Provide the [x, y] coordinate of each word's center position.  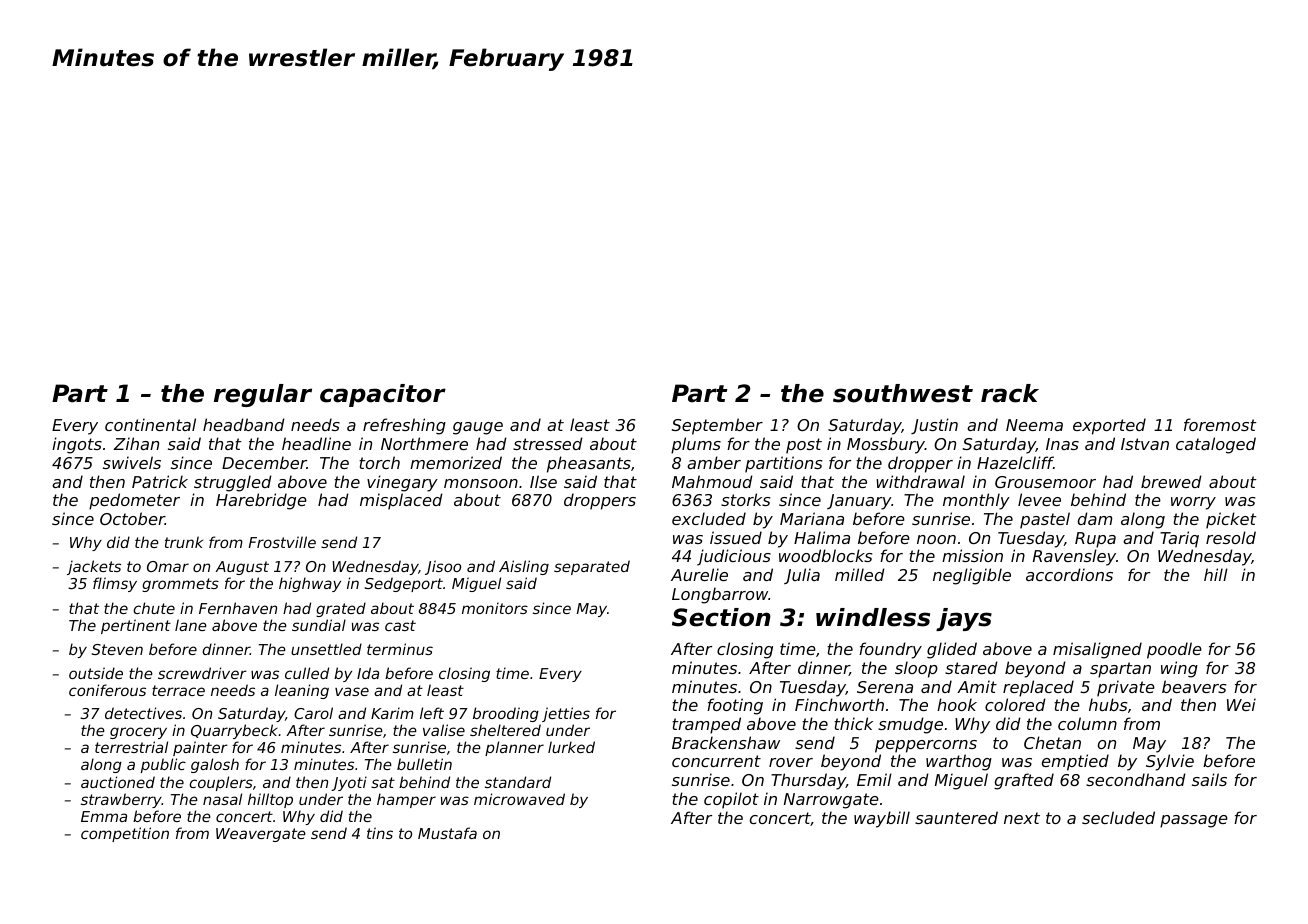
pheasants [589, 464]
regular [263, 395]
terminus [400, 649]
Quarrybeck [235, 731]
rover [791, 762]
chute [154, 608]
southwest [903, 393]
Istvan [1145, 444]
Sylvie [1170, 762]
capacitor [383, 395]
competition [125, 834]
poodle [1174, 650]
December [264, 462]
